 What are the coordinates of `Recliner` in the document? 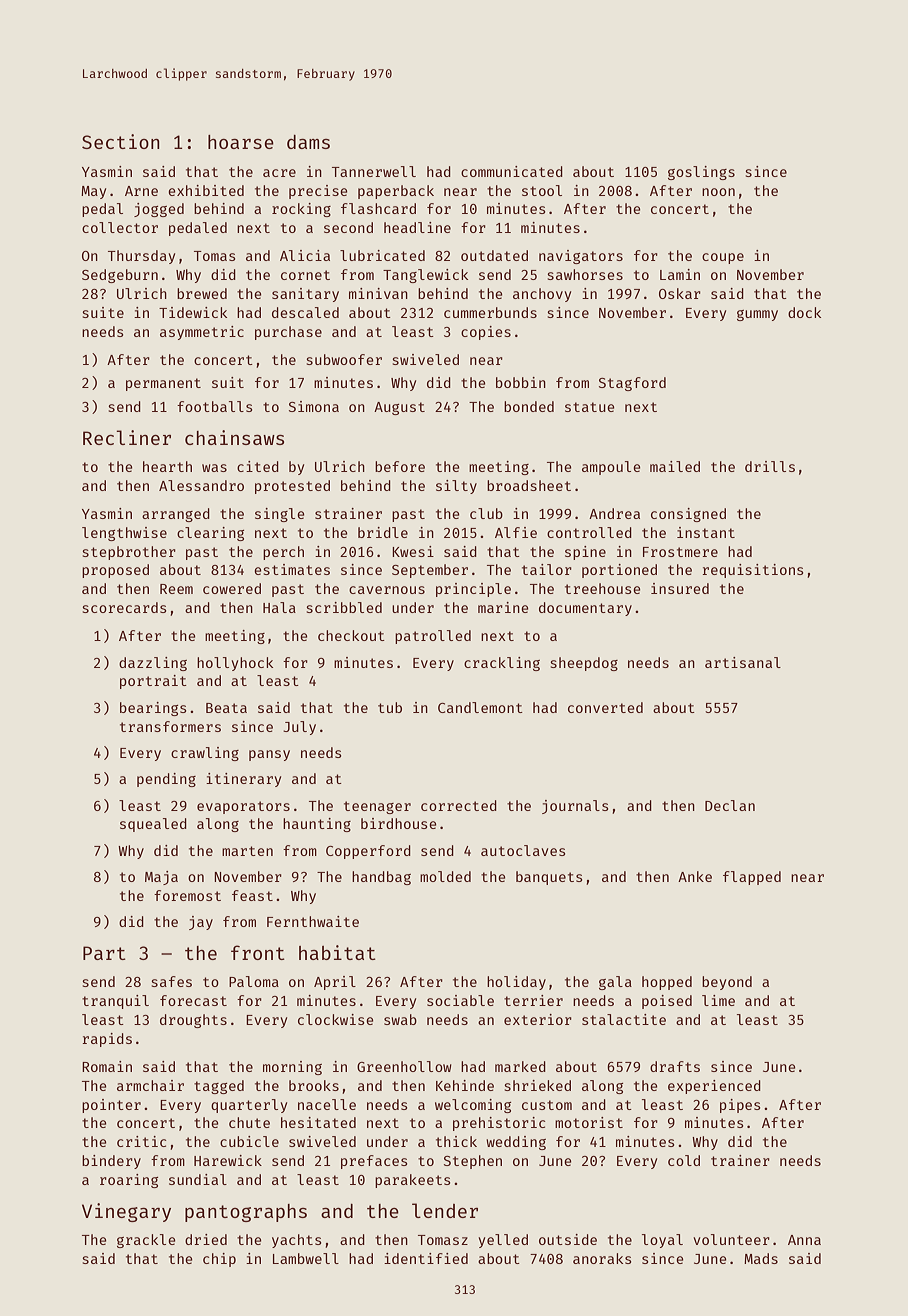 It's located at (127, 437).
